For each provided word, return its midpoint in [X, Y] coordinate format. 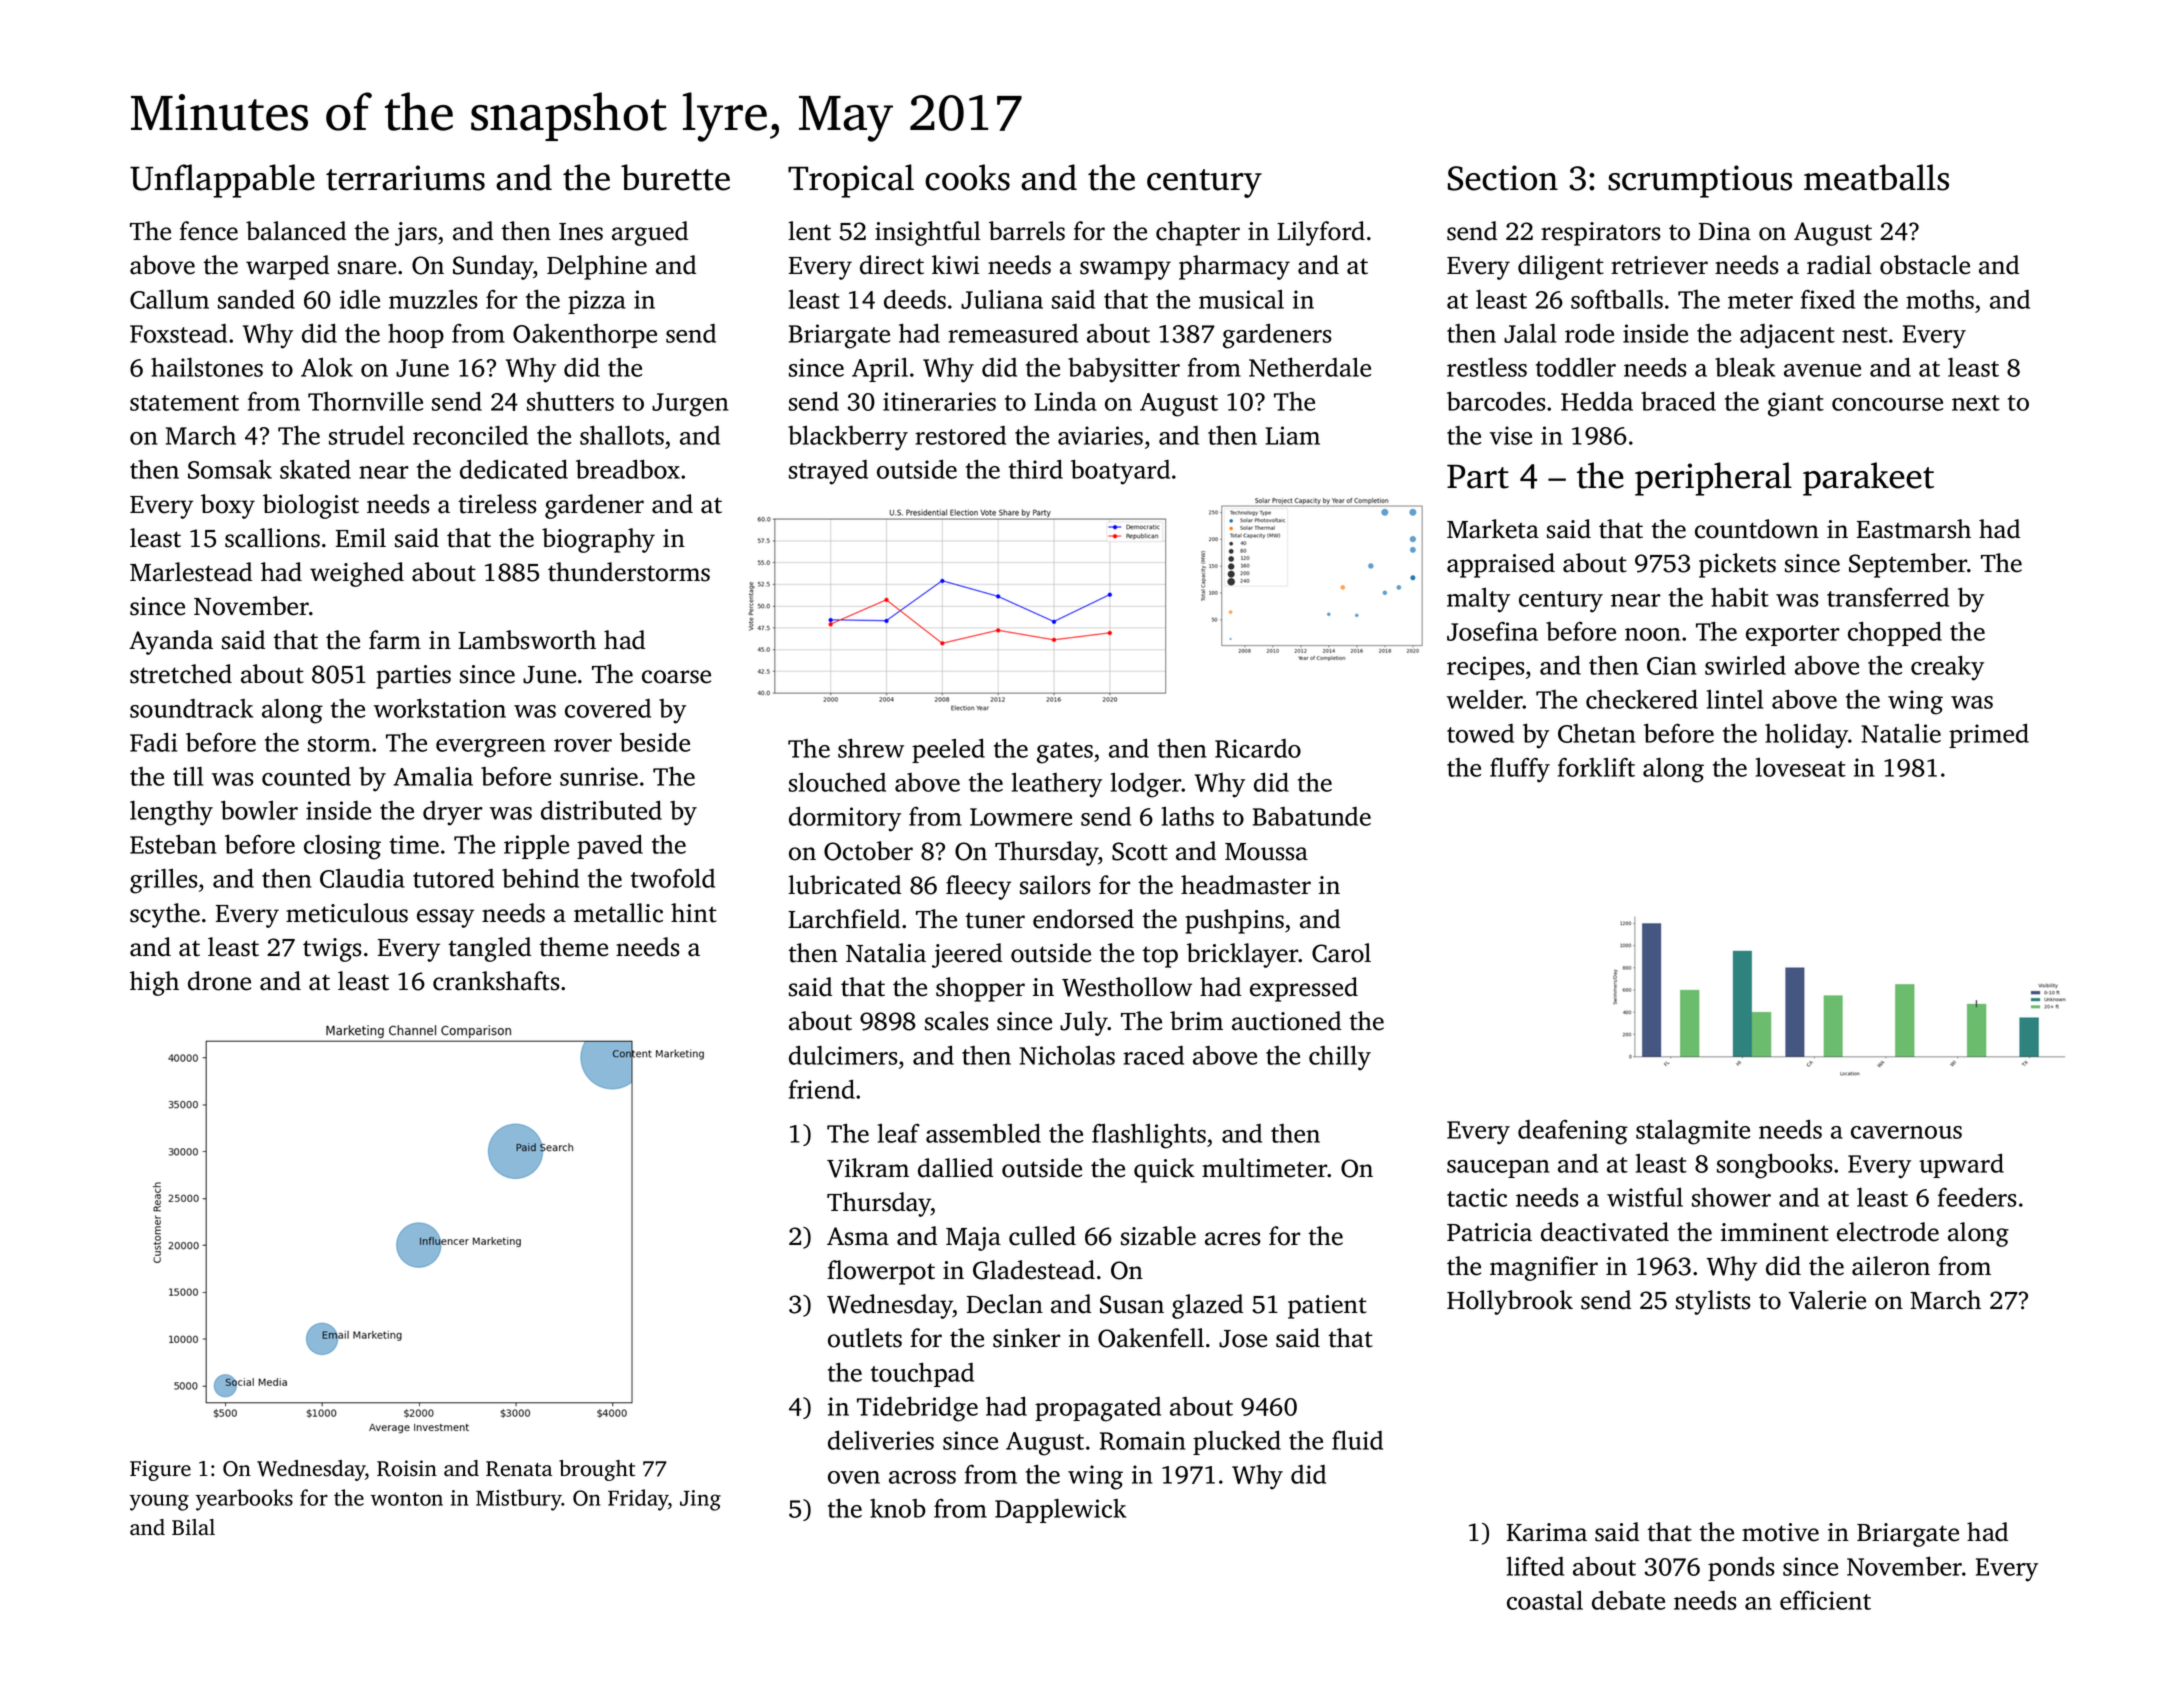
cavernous [1906, 1132]
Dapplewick [1060, 1510]
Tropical [851, 181]
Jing [700, 1500]
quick [1164, 1170]
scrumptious [1700, 181]
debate [1628, 1600]
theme [573, 947]
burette [675, 177]
